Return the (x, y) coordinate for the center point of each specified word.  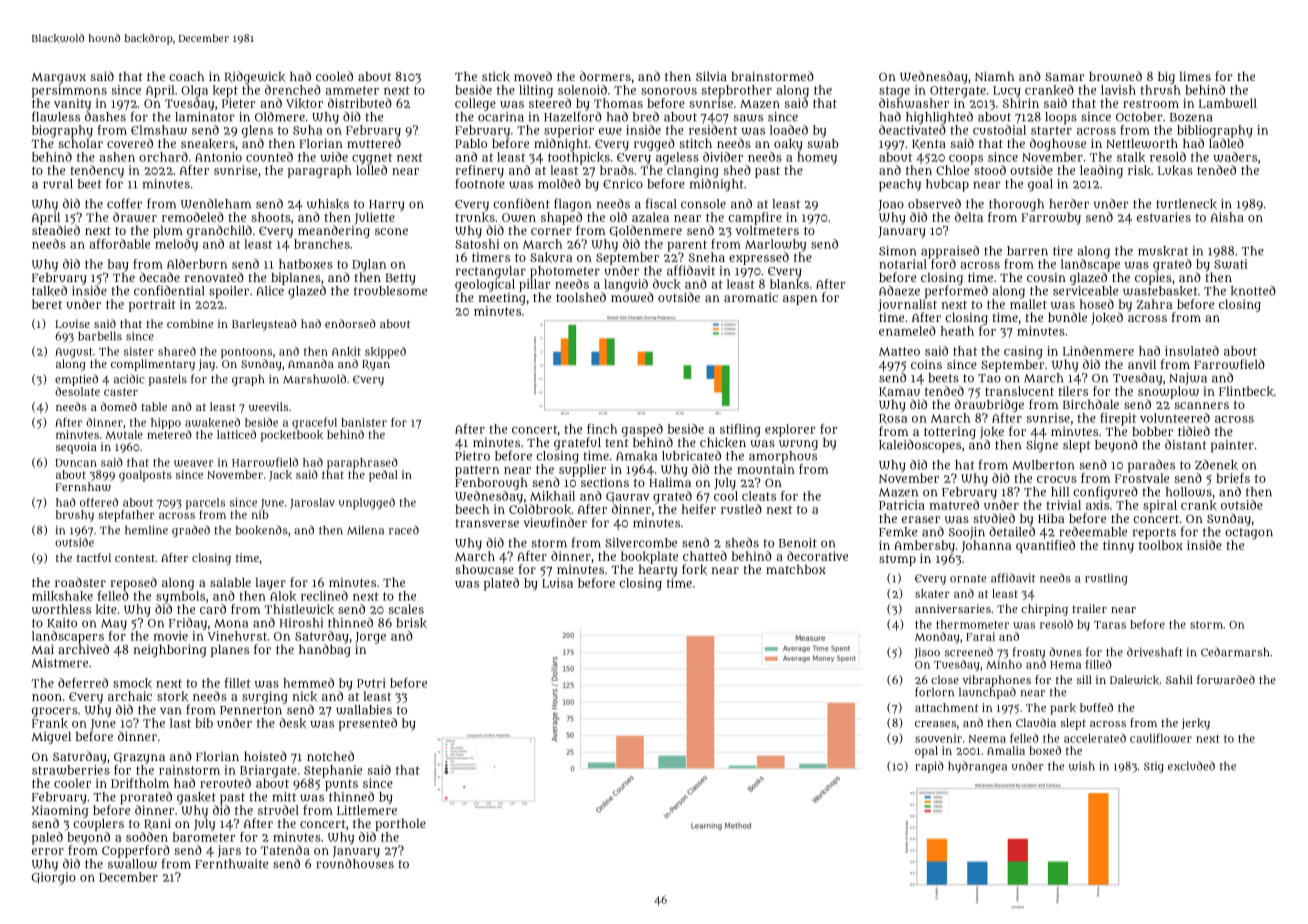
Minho (1004, 664)
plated (501, 584)
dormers (605, 76)
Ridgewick (255, 77)
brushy (75, 516)
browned (1115, 76)
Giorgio (54, 878)
